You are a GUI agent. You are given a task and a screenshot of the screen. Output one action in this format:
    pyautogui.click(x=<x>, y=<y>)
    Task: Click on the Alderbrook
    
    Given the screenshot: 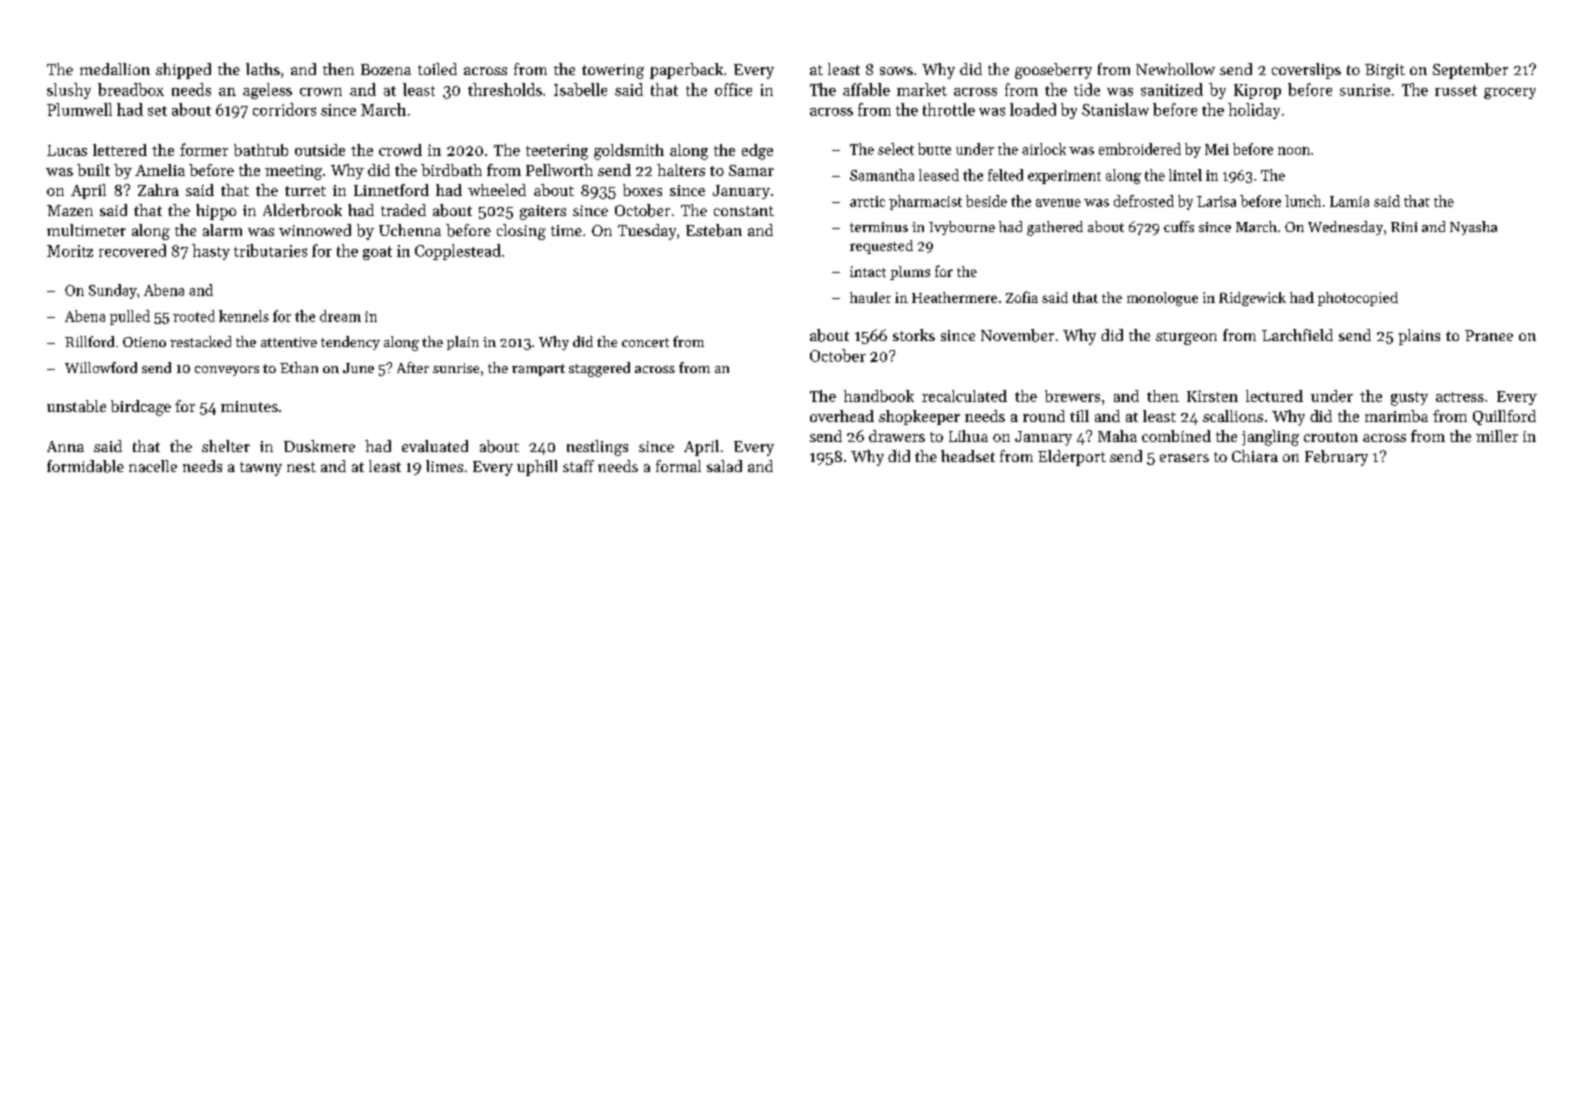 What is the action you would take?
    pyautogui.click(x=302, y=210)
